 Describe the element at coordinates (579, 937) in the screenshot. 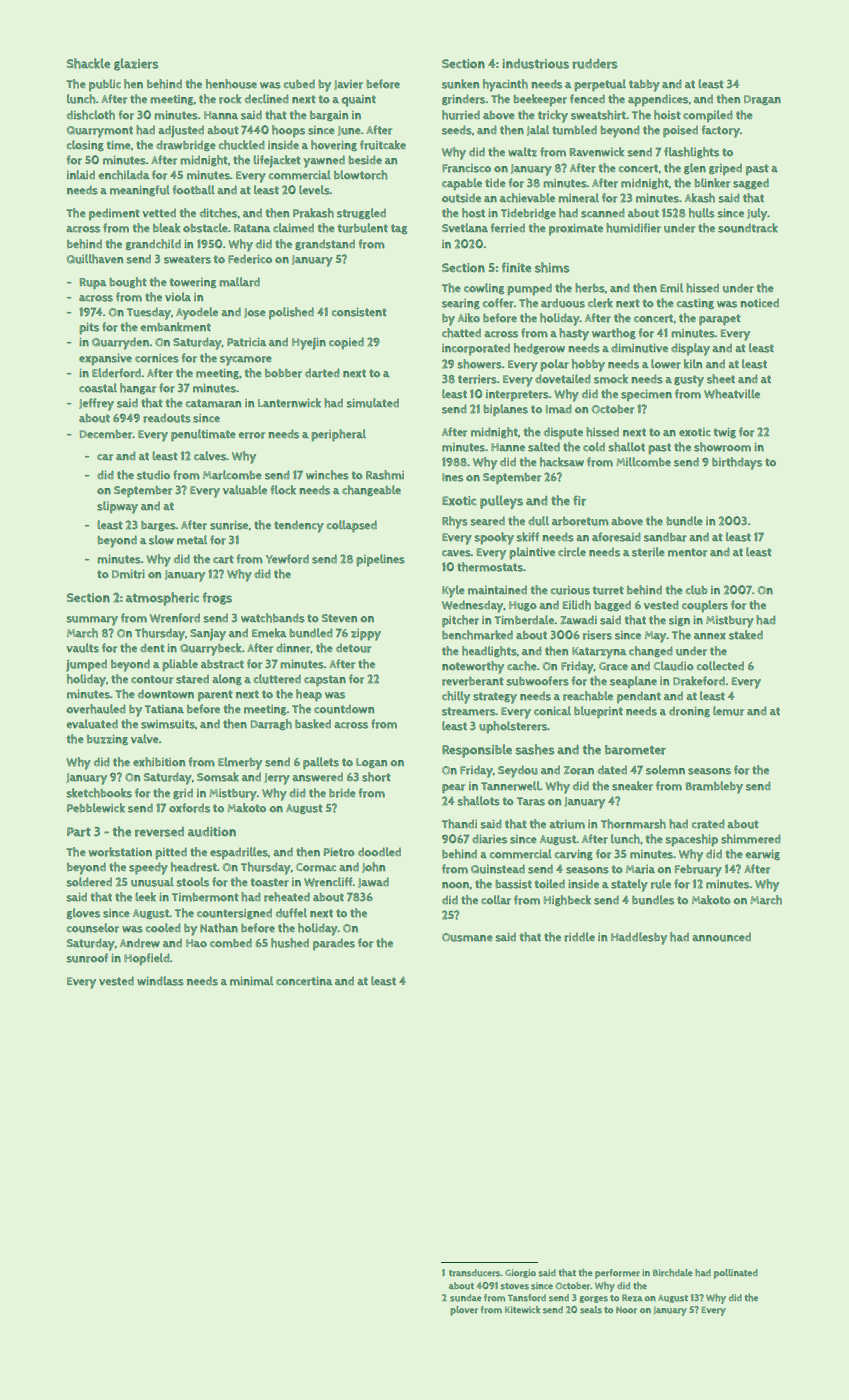

I see `riddle` at that location.
